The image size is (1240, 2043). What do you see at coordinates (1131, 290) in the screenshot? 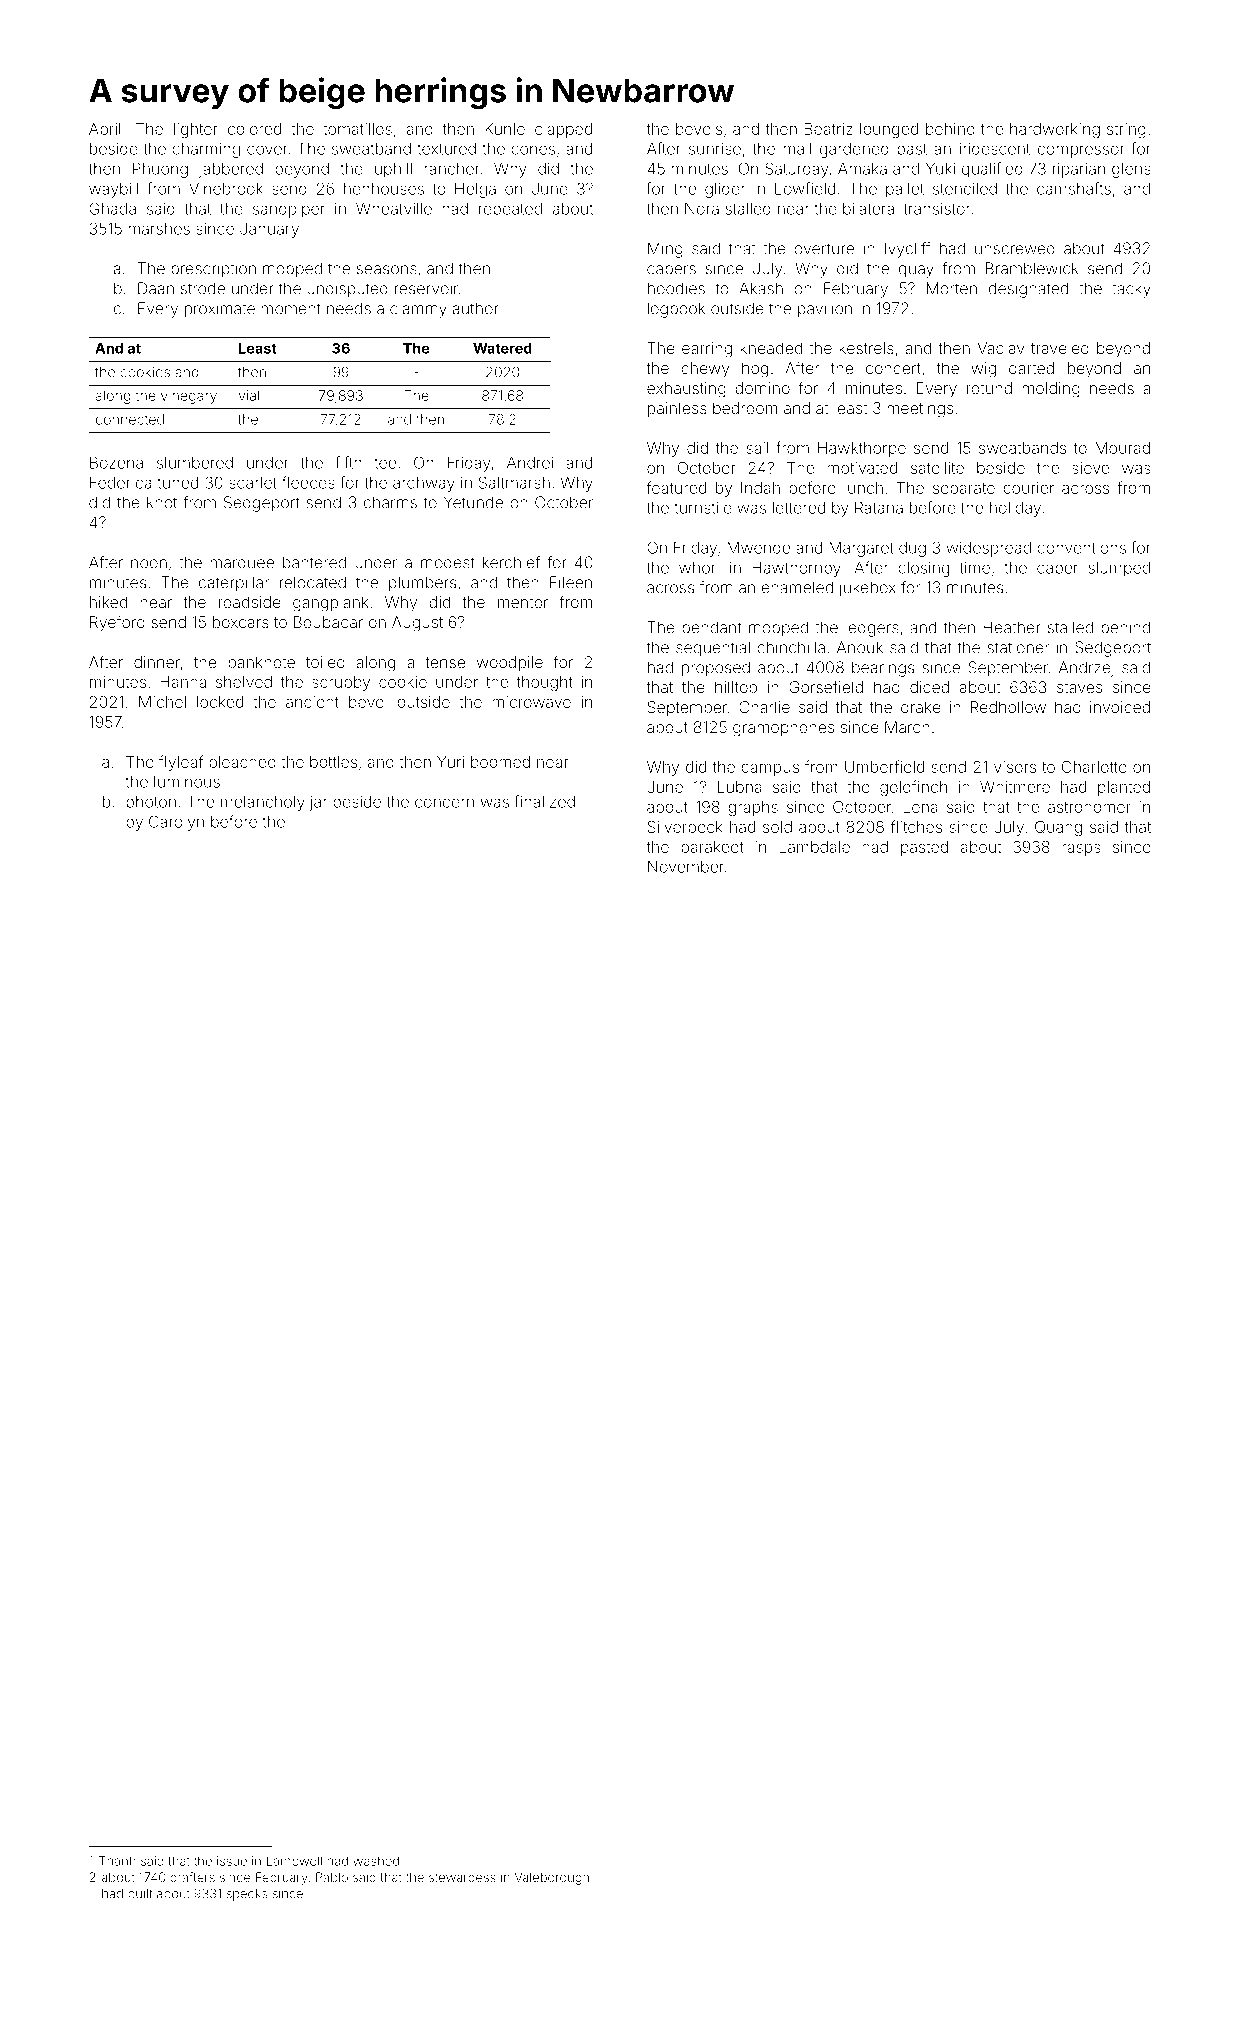
I see `tacky` at bounding box center [1131, 290].
